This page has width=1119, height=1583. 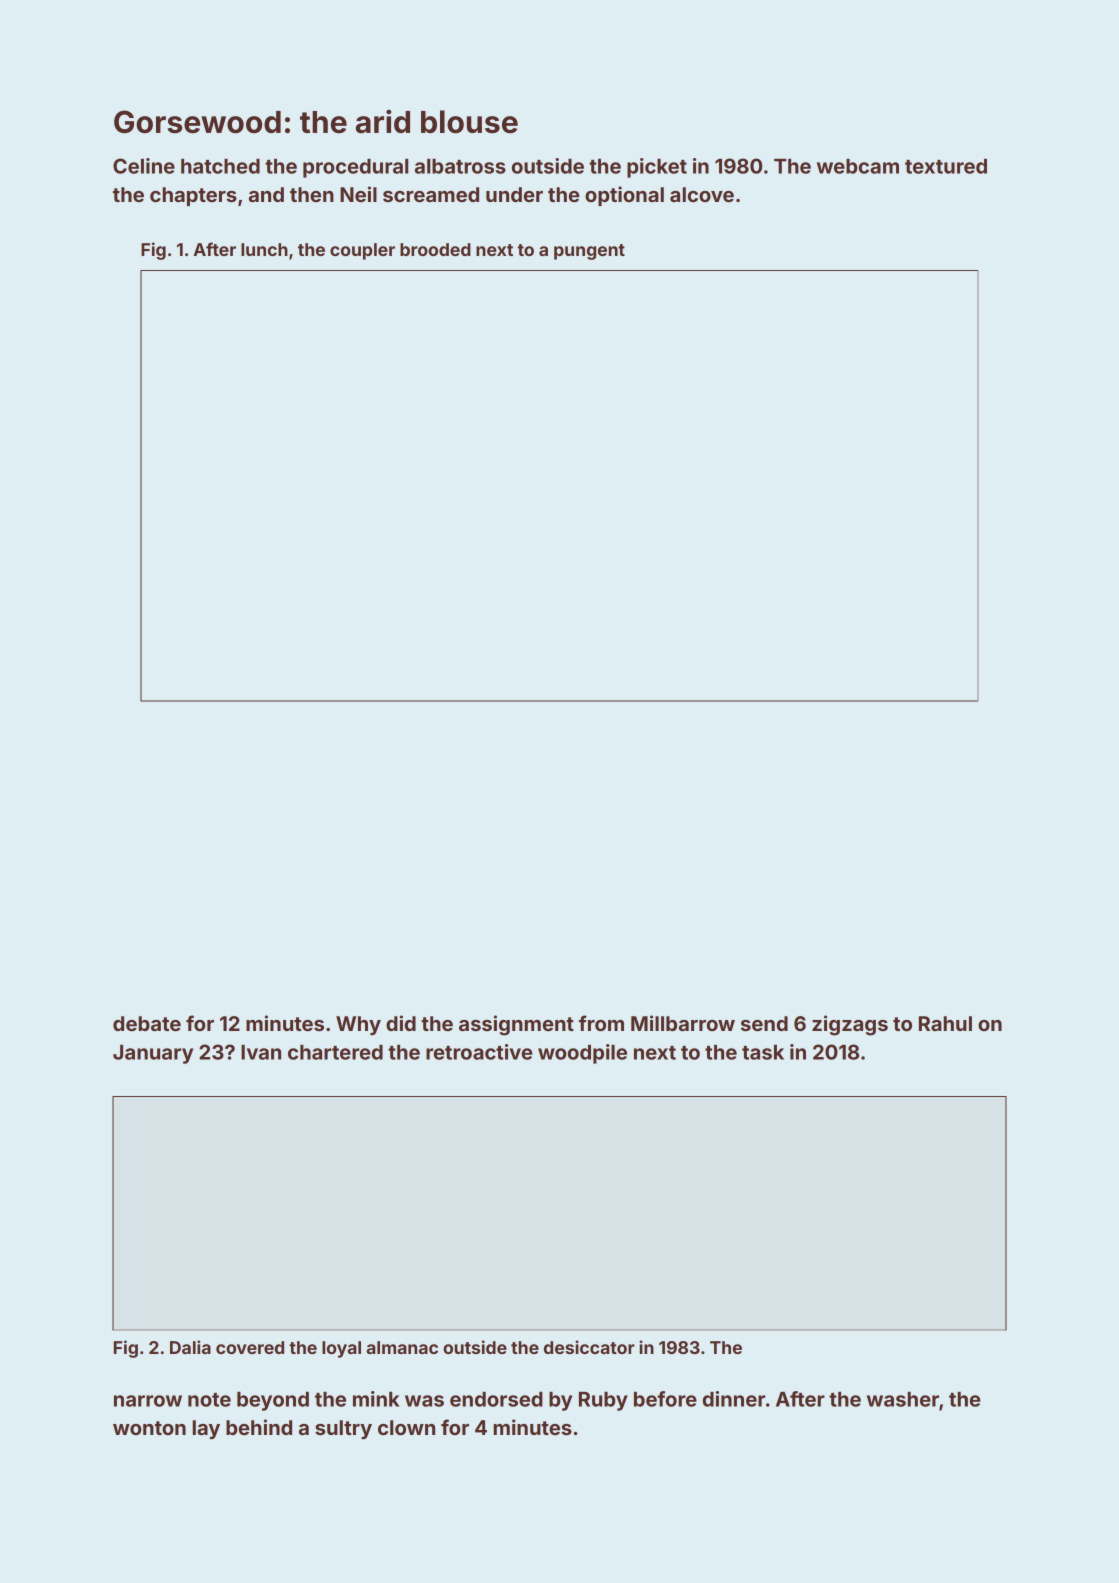 What do you see at coordinates (589, 252) in the page?
I see `pungent` at bounding box center [589, 252].
